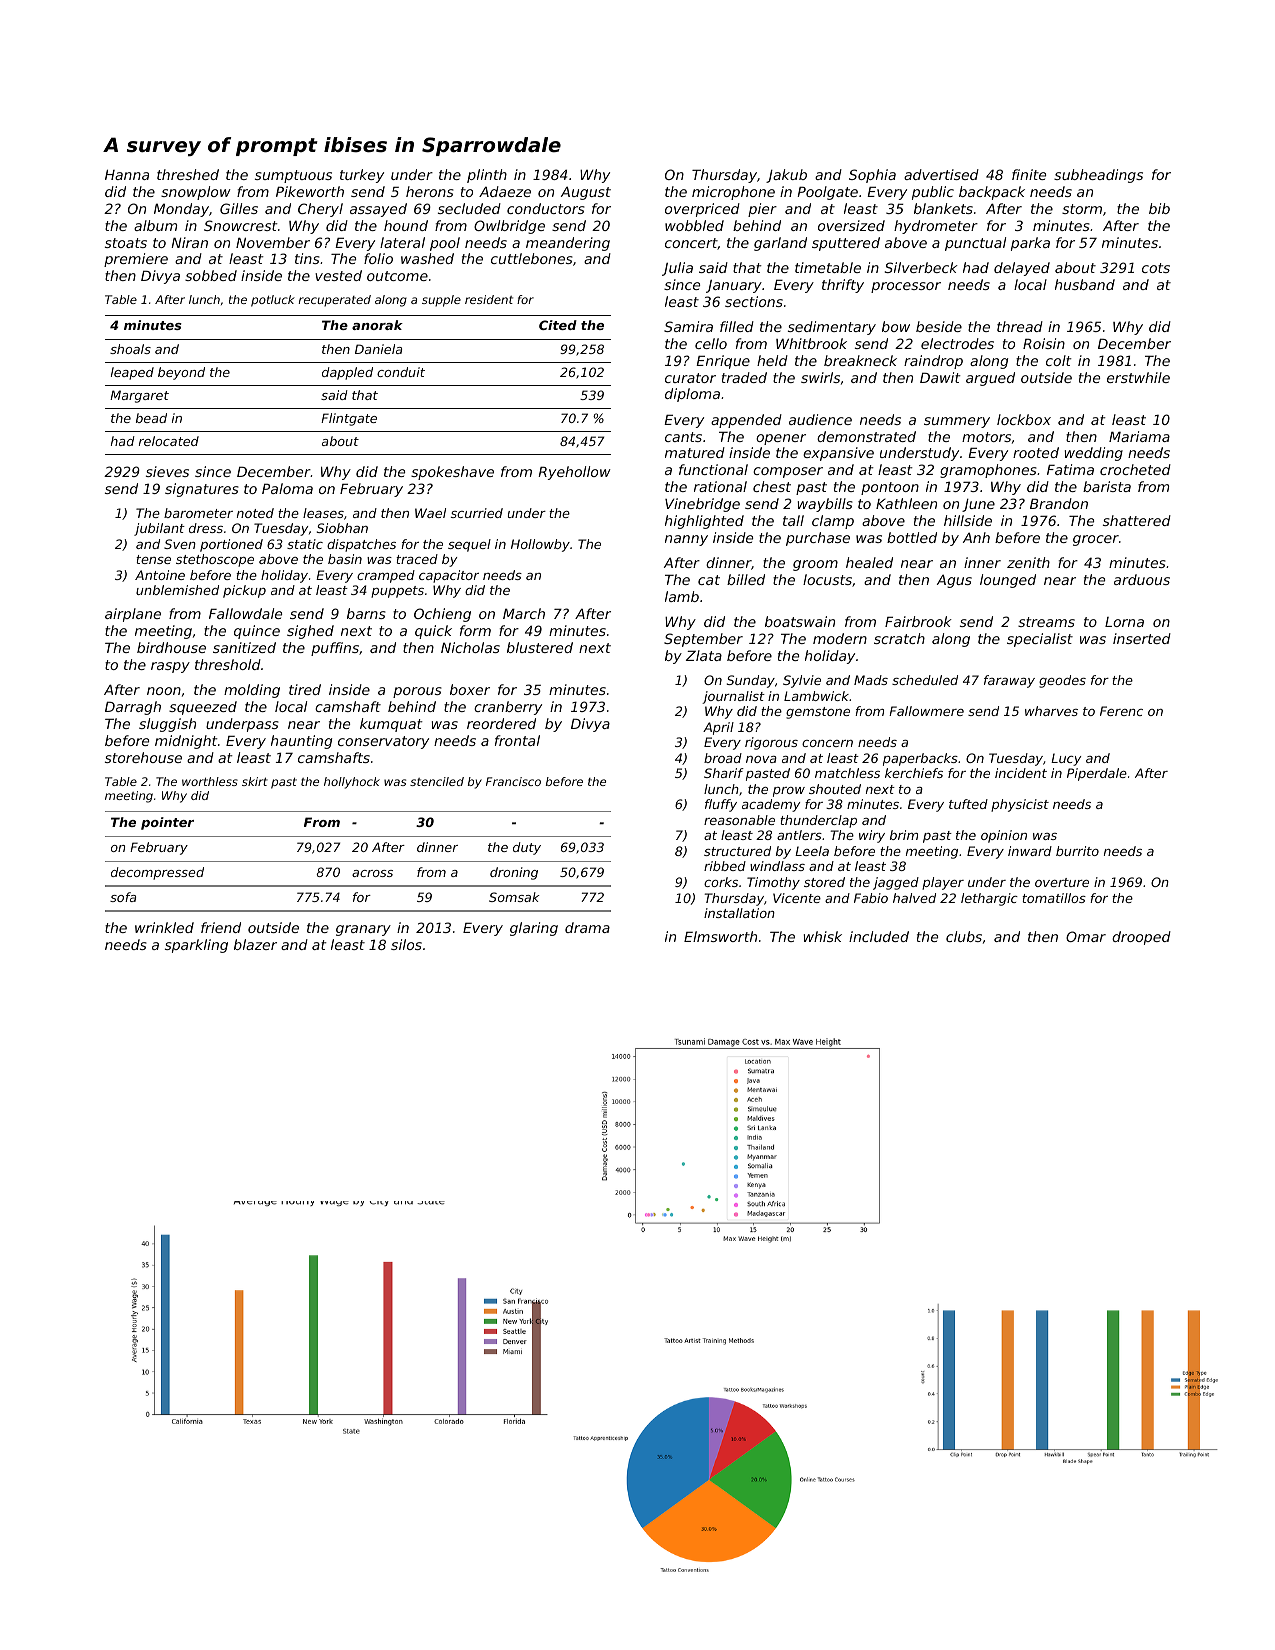 Image resolution: width=1275 pixels, height=1650 pixels. I want to click on garland, so click(780, 244).
